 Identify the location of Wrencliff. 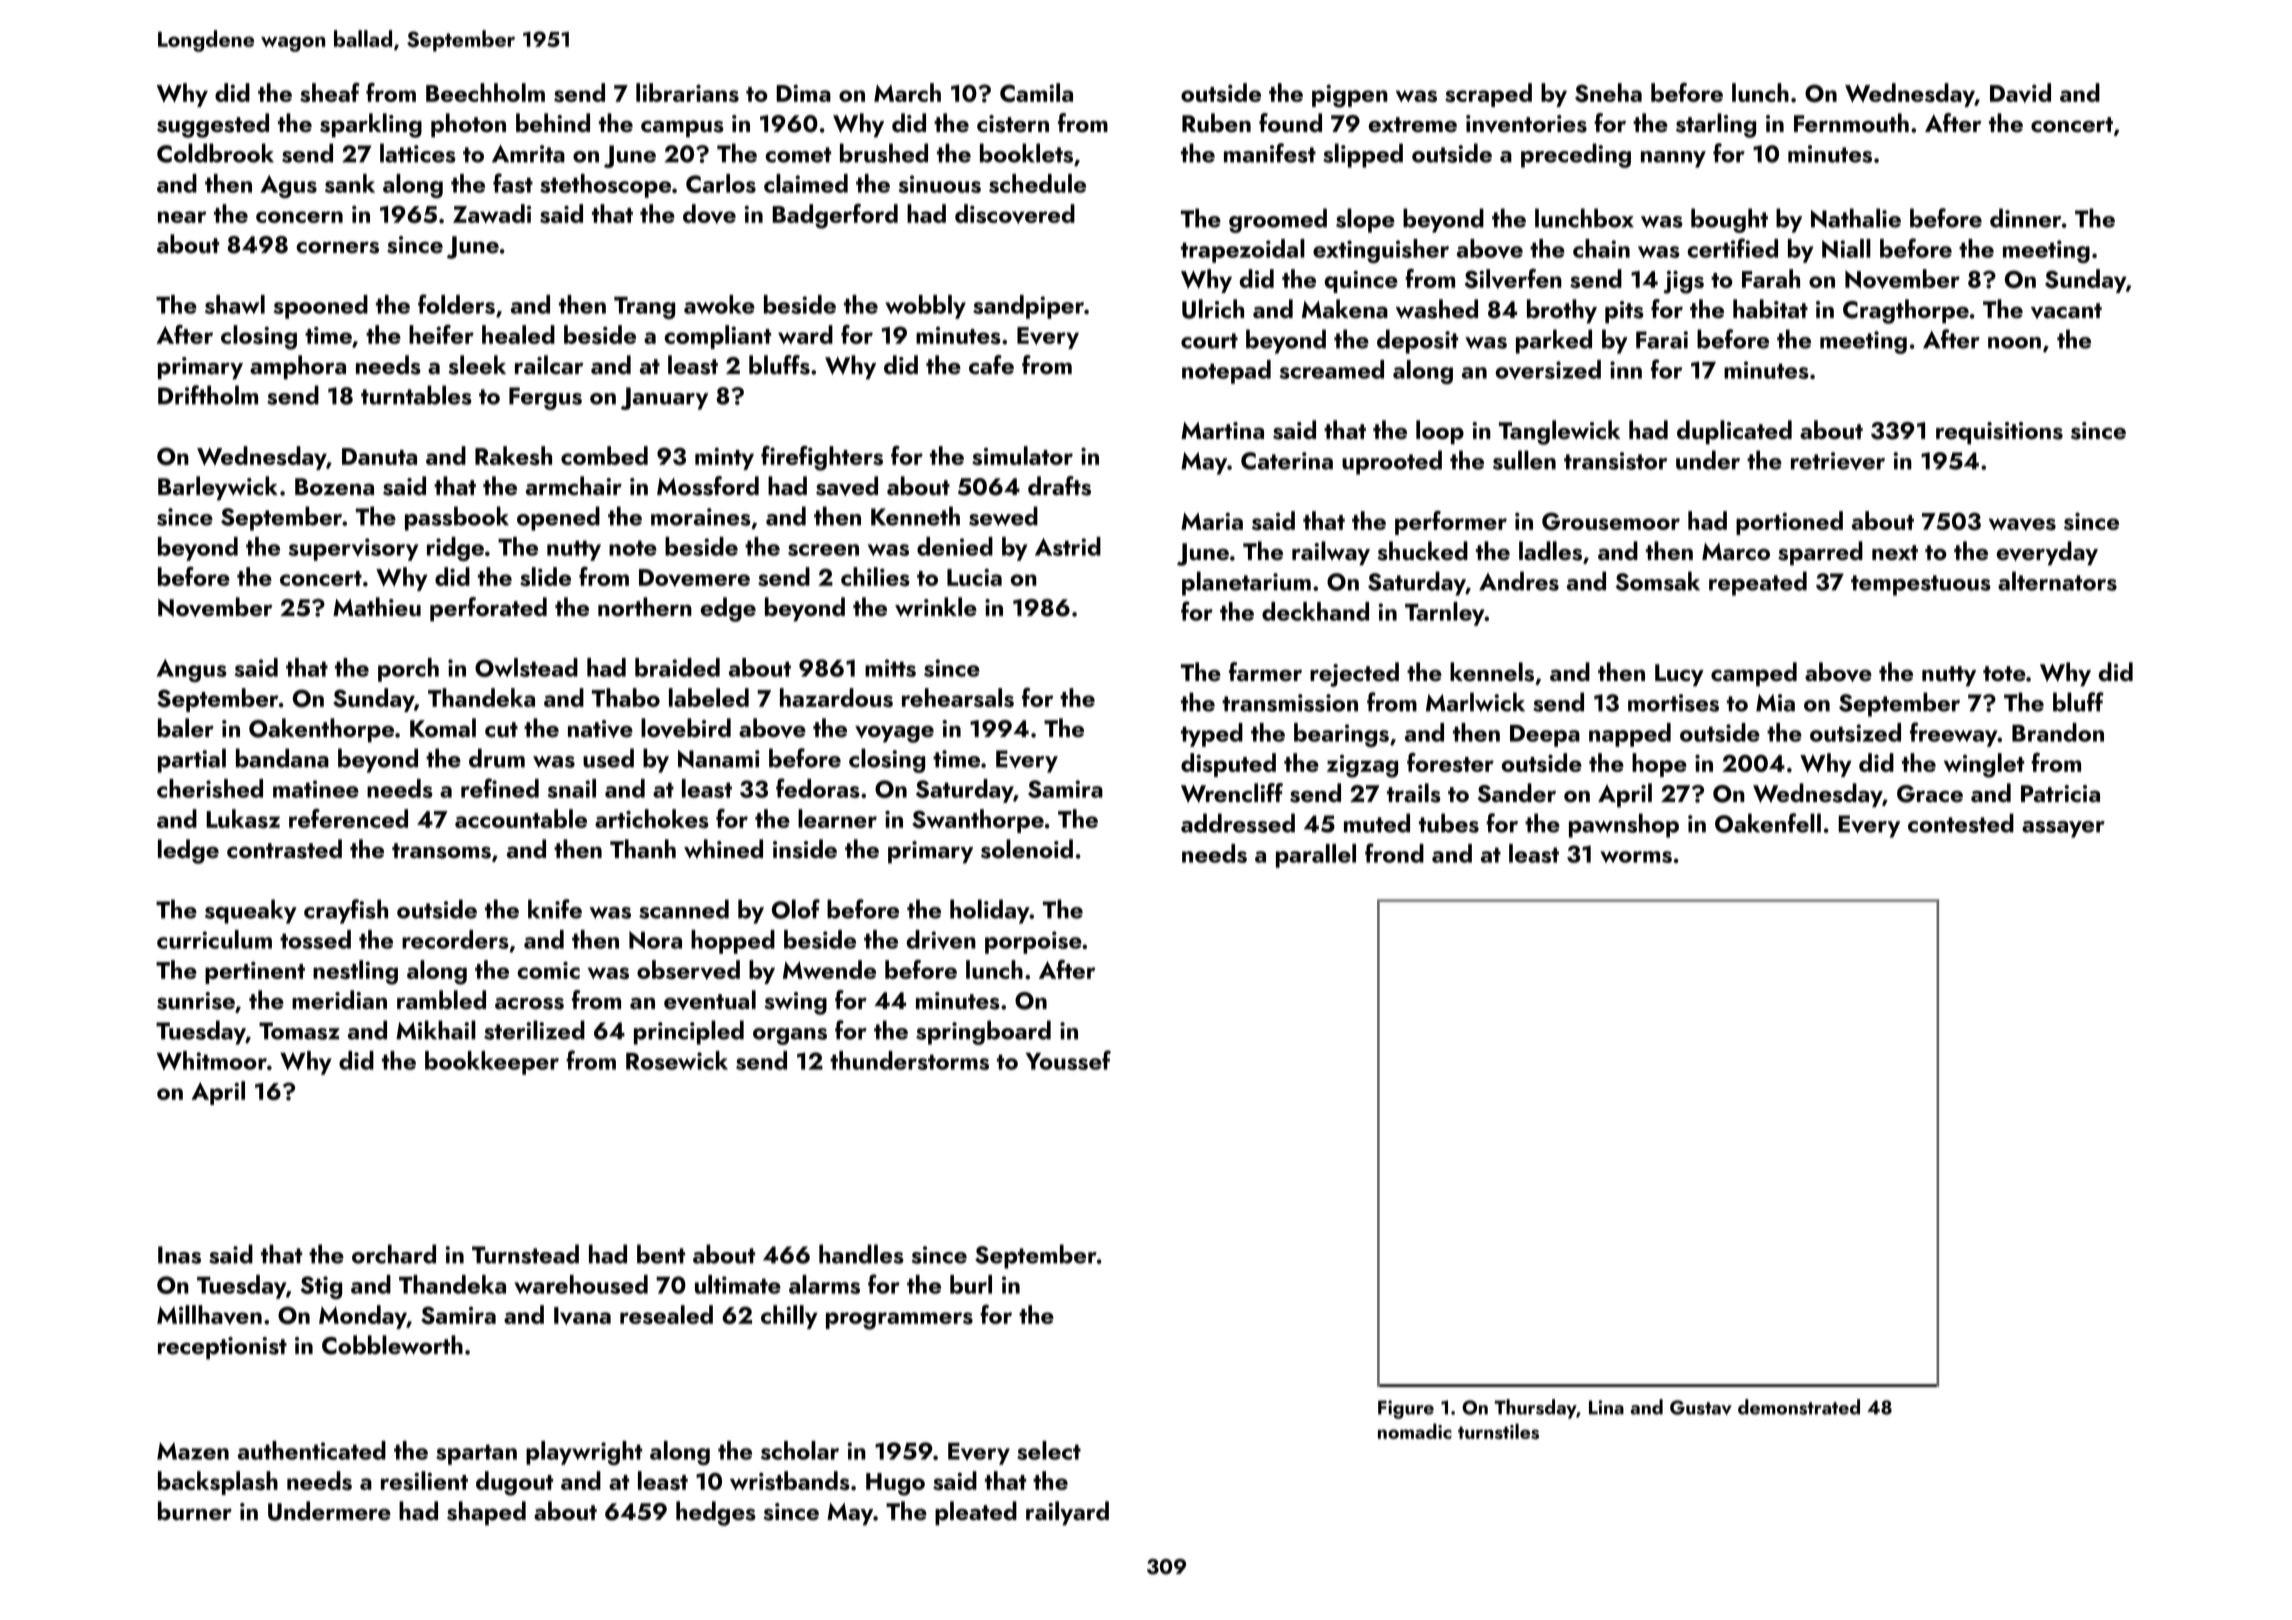
(1232, 793).
